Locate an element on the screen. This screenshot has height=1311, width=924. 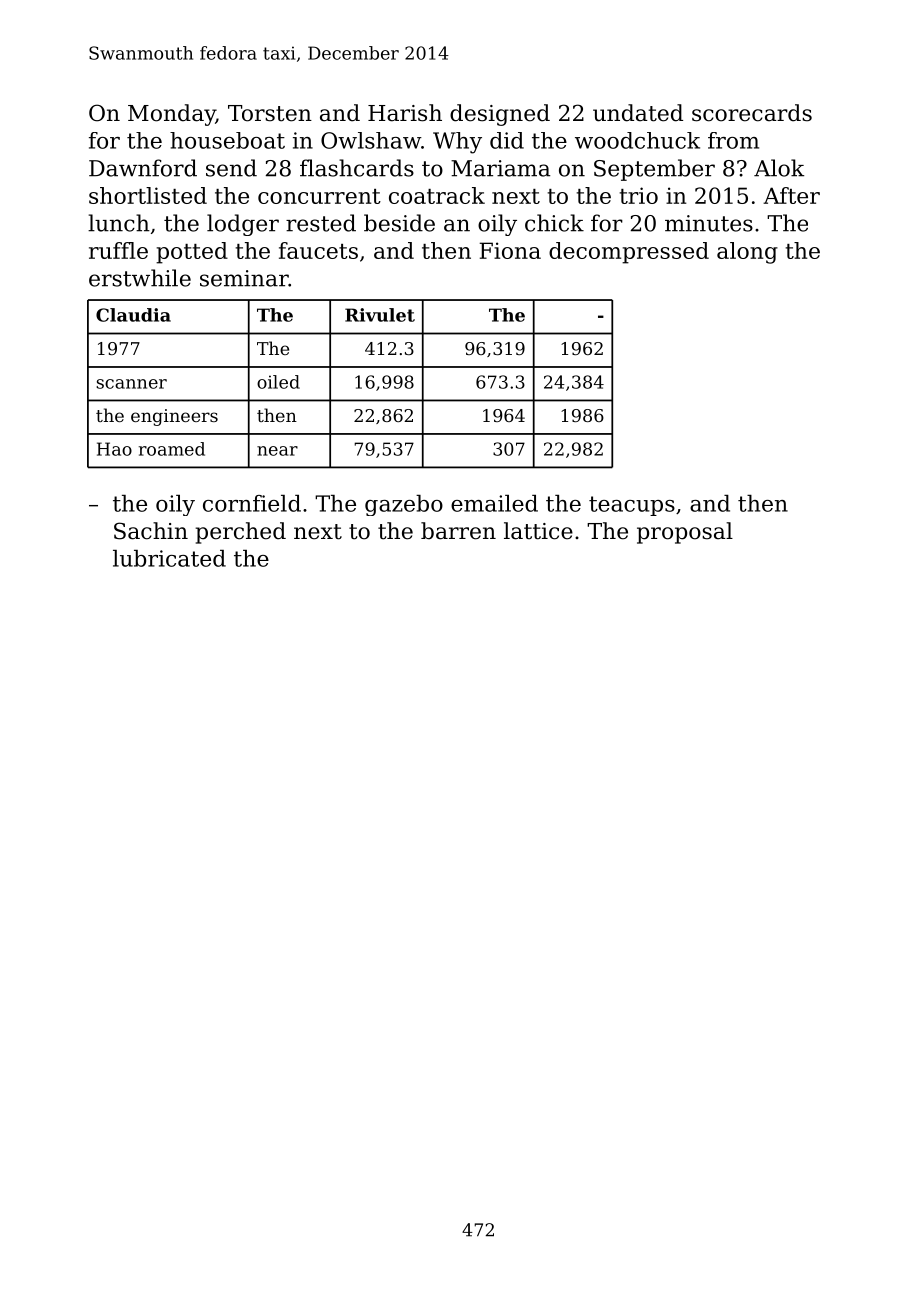
Claudia is located at coordinates (133, 315).
